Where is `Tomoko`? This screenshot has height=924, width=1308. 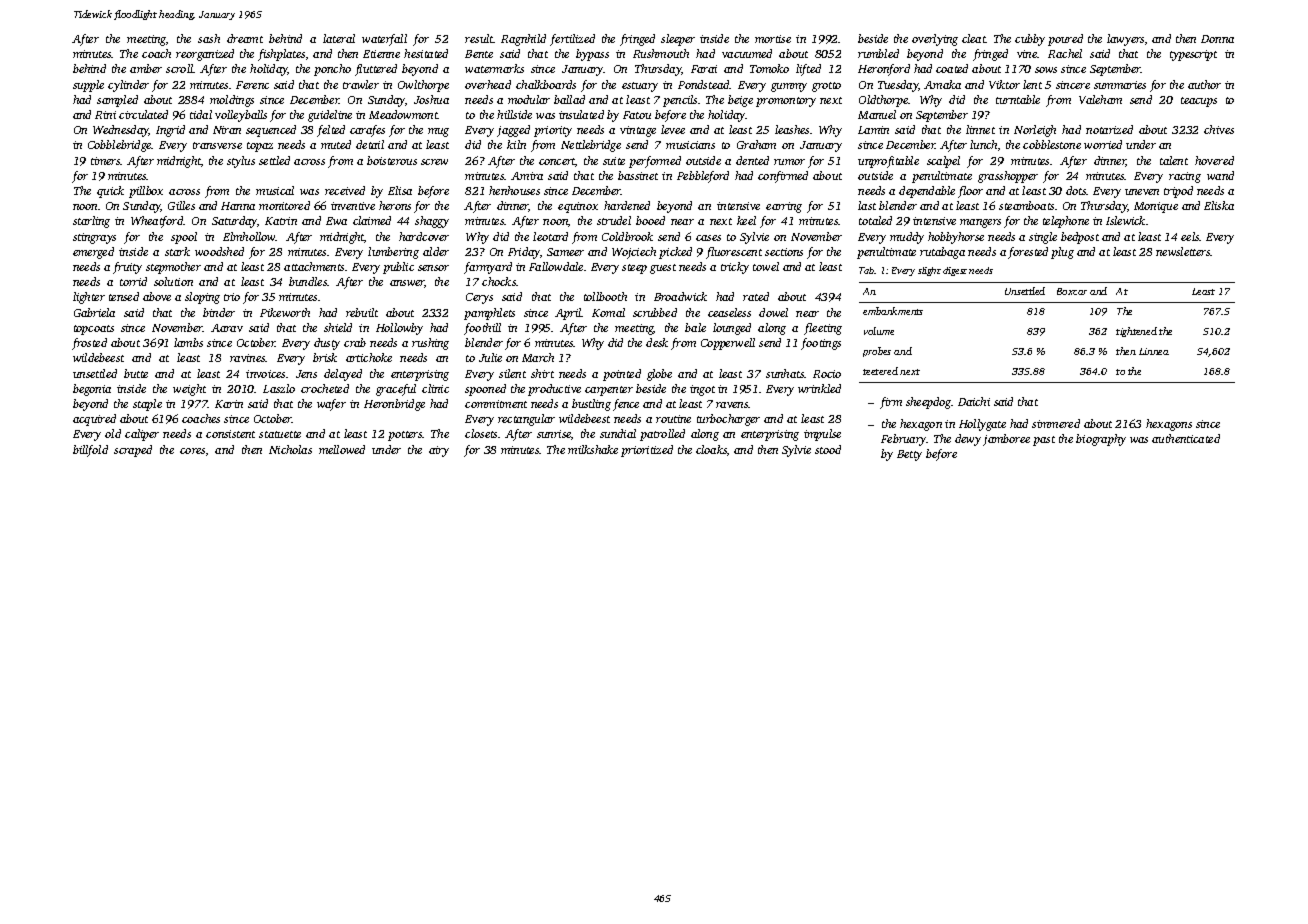 Tomoko is located at coordinates (769, 68).
